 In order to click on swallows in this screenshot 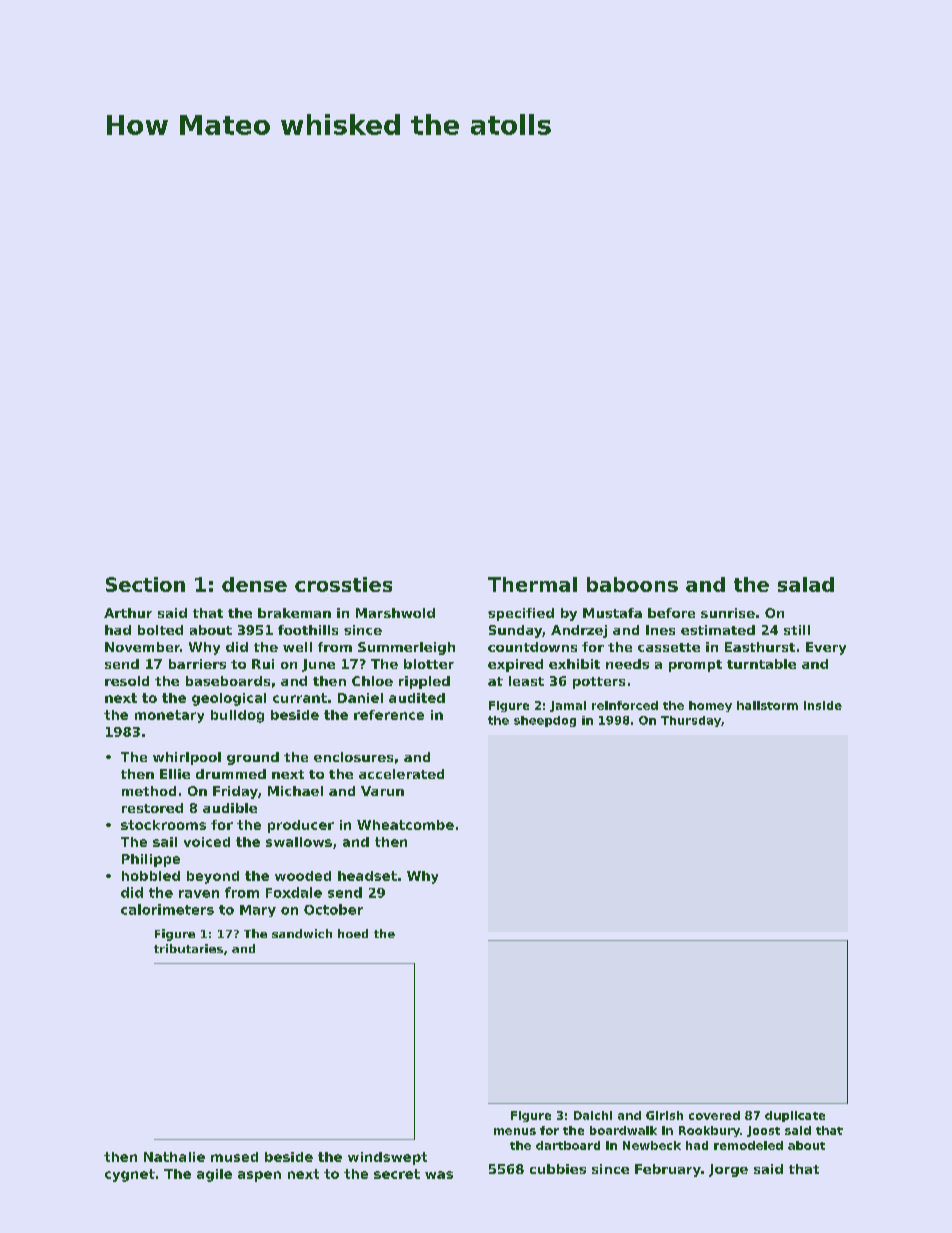, I will do `click(299, 842)`.
